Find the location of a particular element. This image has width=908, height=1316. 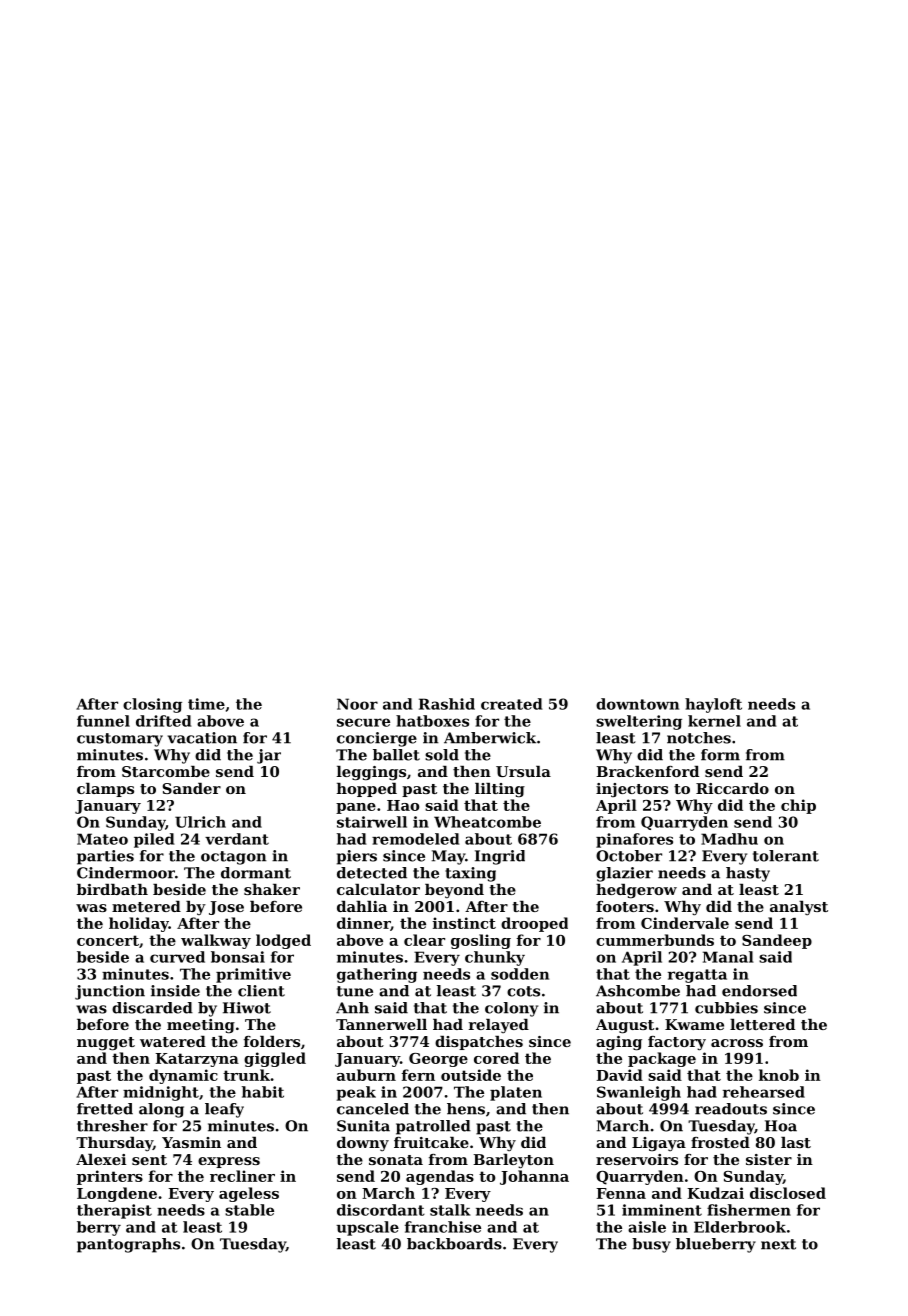

next is located at coordinates (778, 1244).
